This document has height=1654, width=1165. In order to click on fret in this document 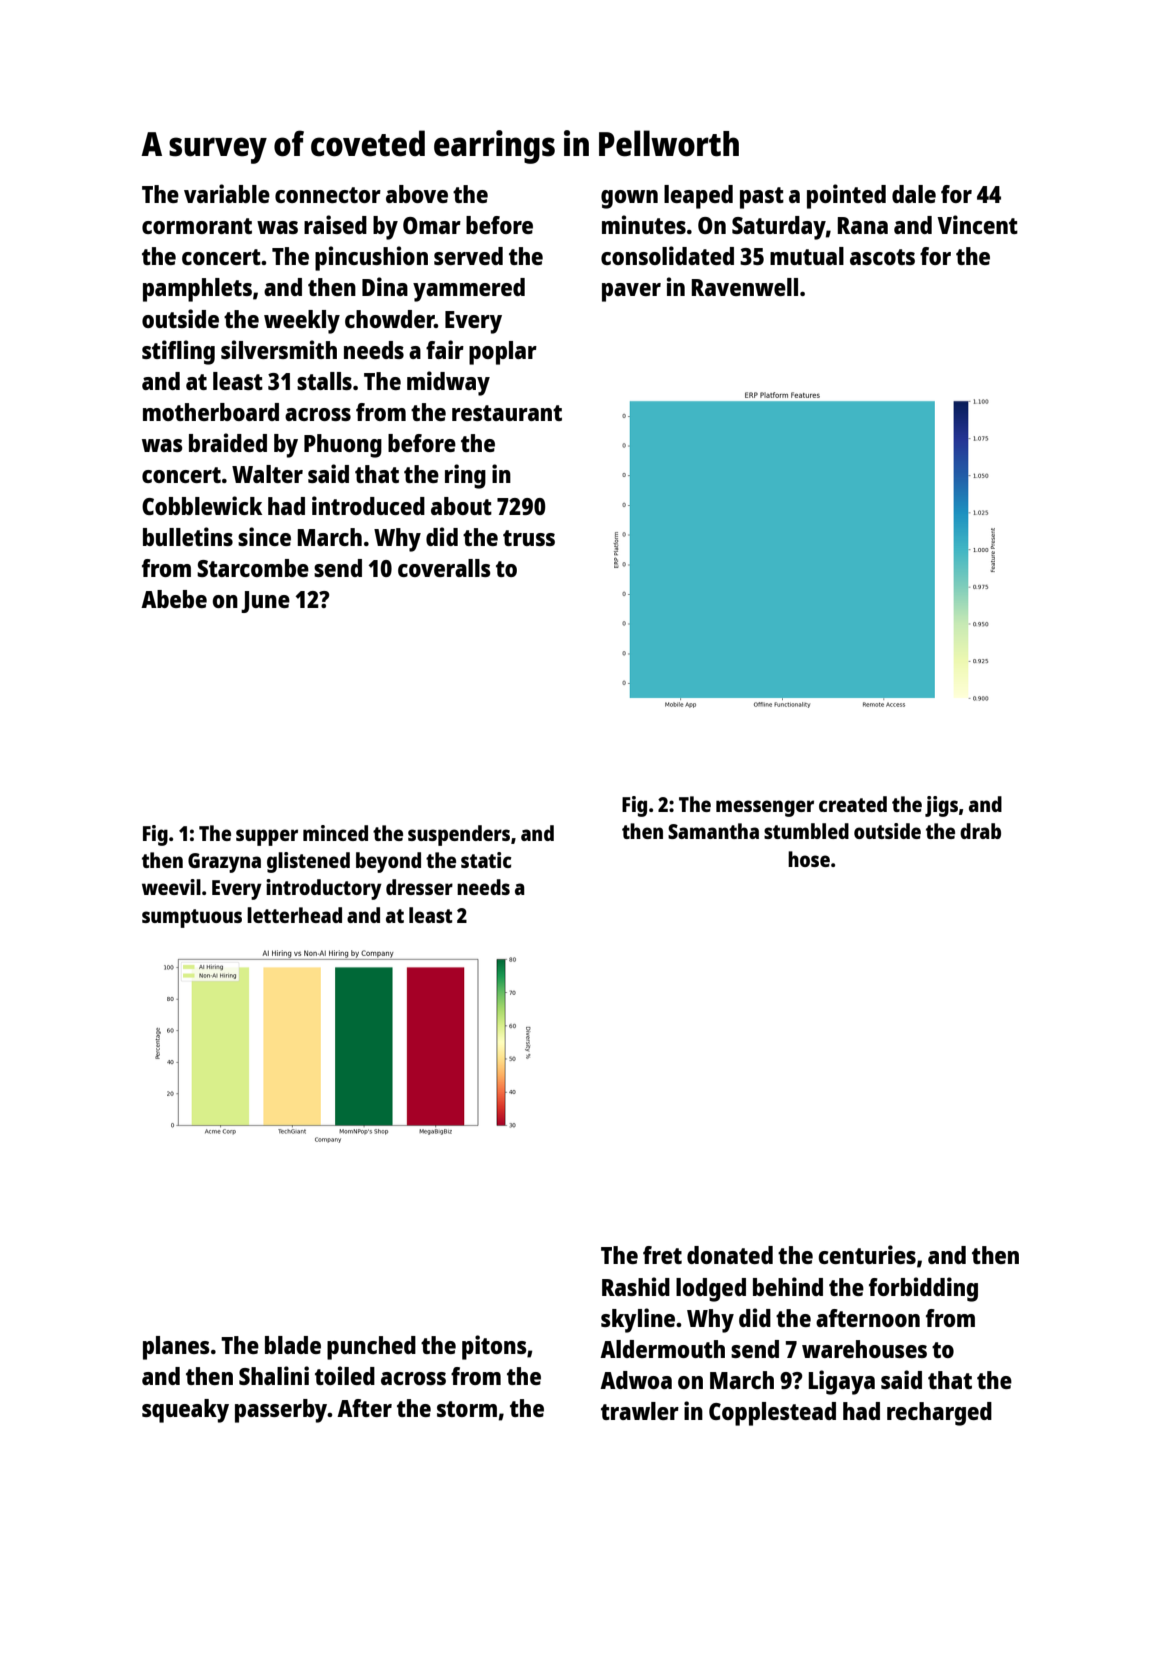, I will do `click(662, 1255)`.
